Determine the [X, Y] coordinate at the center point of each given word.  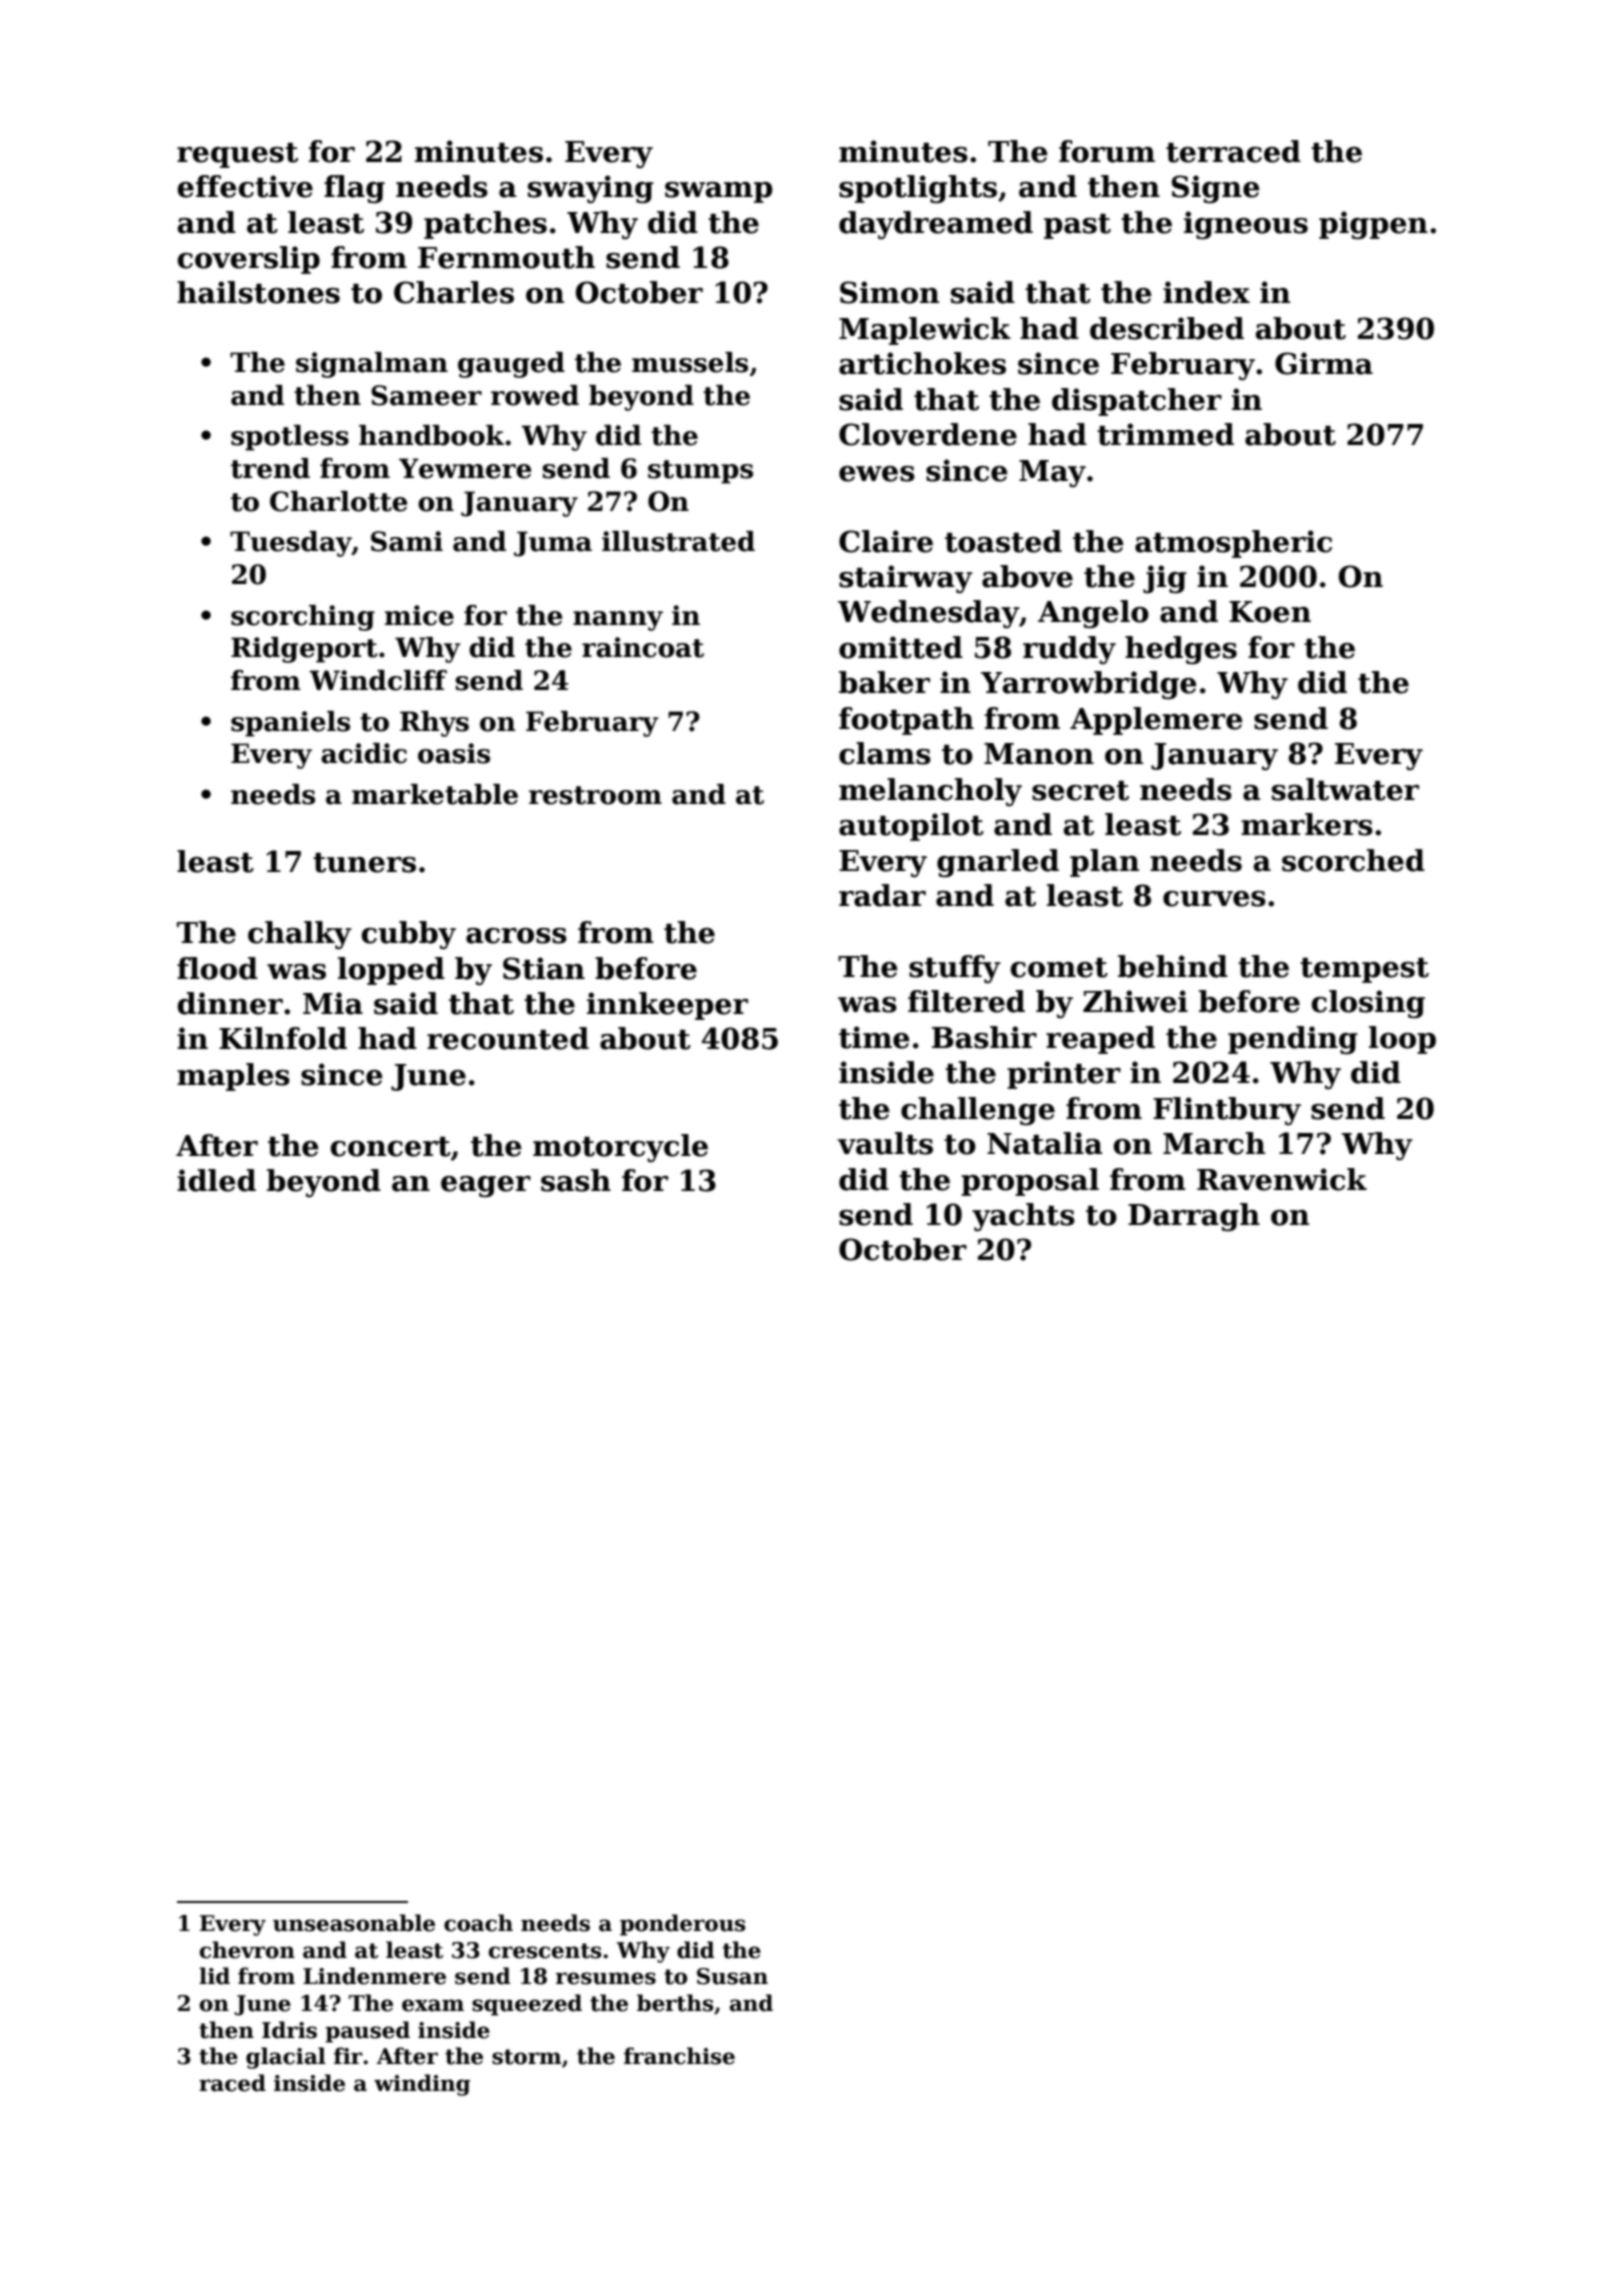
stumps [700, 472]
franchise [679, 2056]
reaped [1100, 1040]
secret [1080, 791]
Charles [454, 292]
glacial [286, 2058]
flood [217, 968]
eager [486, 1187]
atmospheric [1233, 544]
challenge [978, 1111]
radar [882, 895]
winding [422, 2085]
